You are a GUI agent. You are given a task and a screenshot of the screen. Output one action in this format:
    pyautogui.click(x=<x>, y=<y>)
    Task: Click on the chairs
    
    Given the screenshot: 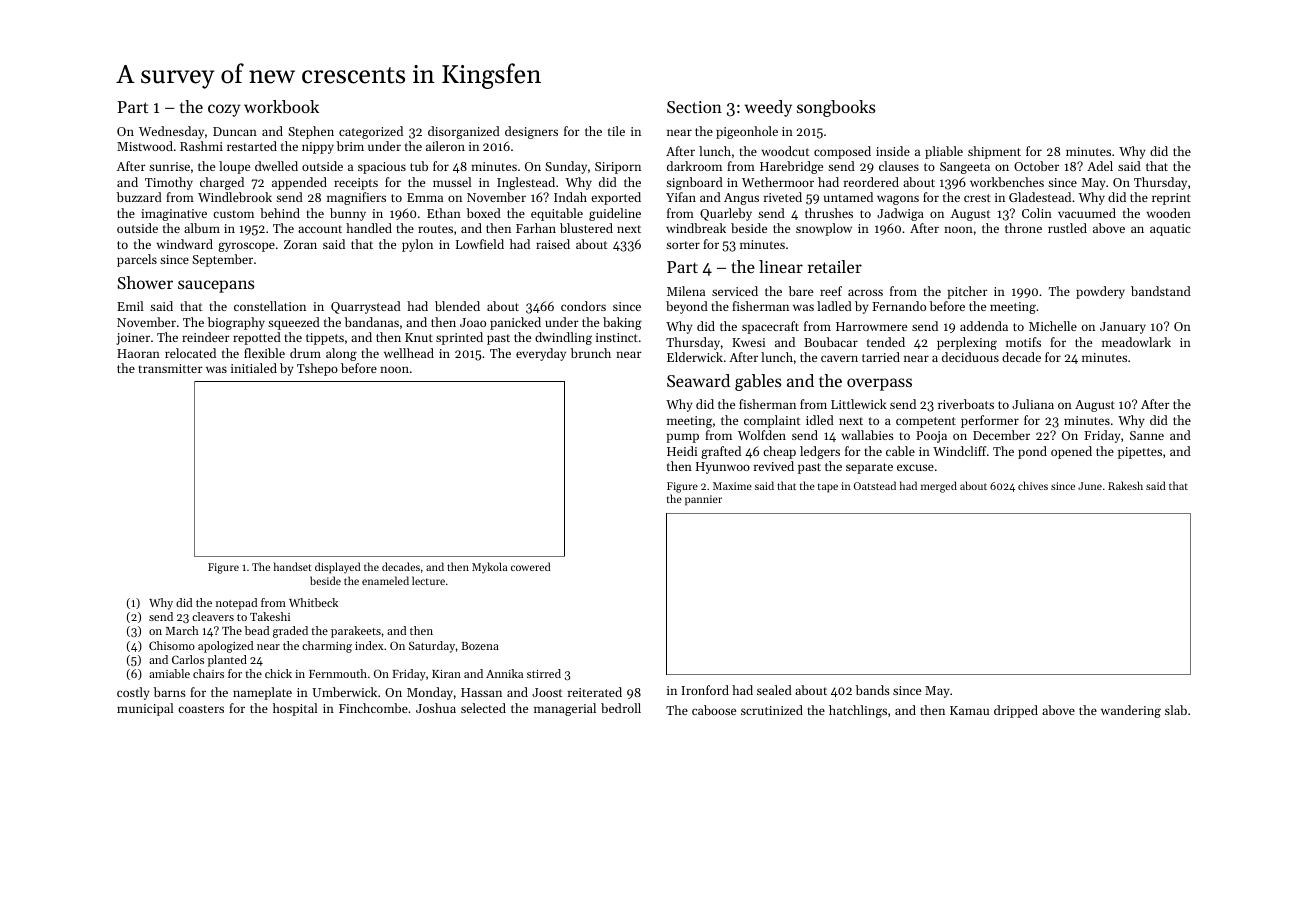 What is the action you would take?
    pyautogui.click(x=208, y=673)
